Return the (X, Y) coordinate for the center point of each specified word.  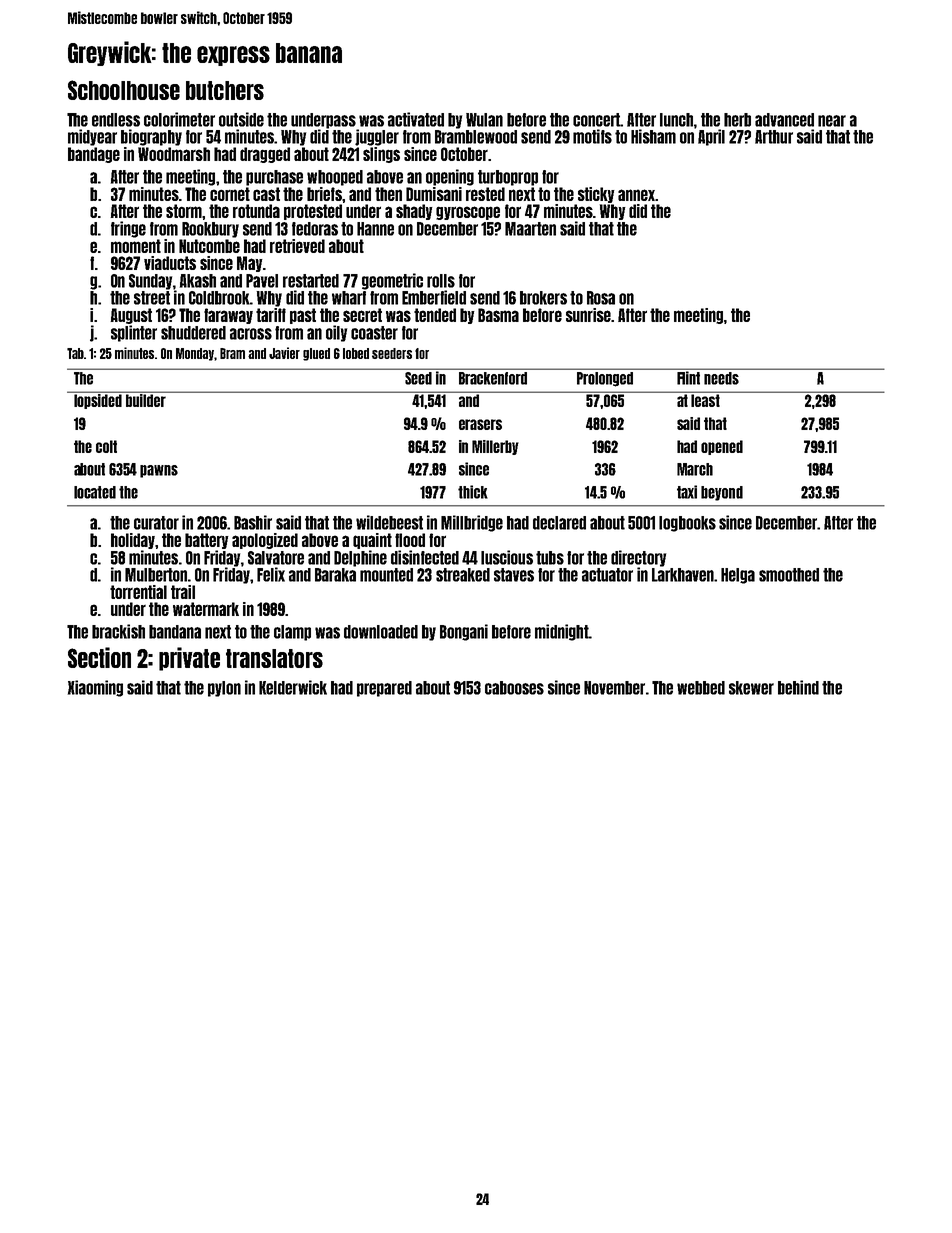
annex (636, 195)
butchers (225, 90)
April (711, 137)
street (152, 298)
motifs (592, 136)
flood (410, 540)
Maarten (530, 229)
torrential (138, 592)
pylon (224, 689)
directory (638, 558)
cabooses (514, 688)
